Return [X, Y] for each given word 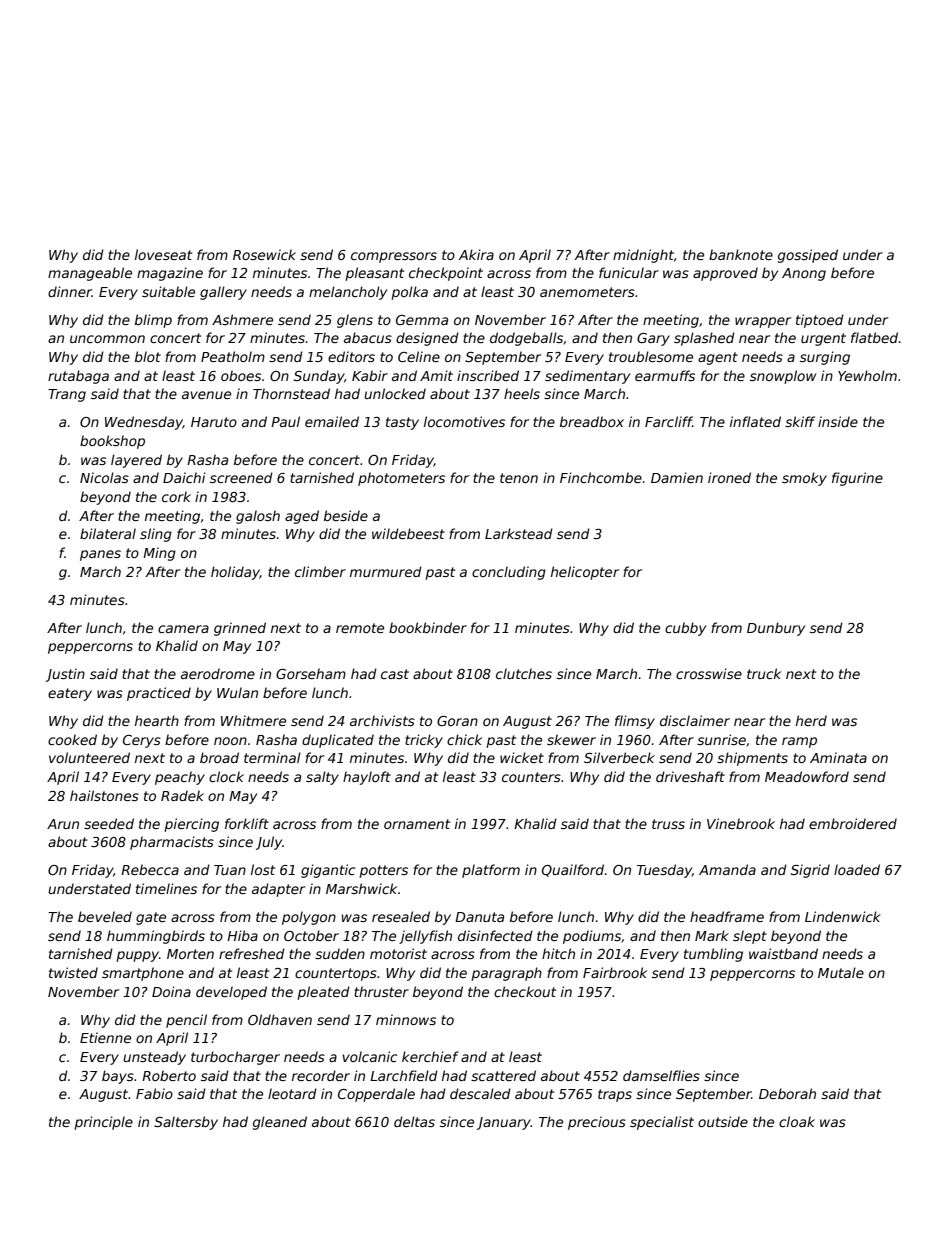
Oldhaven [280, 1019]
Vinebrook [741, 823]
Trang [67, 395]
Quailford [573, 870]
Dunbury [776, 629]
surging [825, 358]
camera [183, 629]
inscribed [488, 375]
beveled [105, 916]
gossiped [808, 256]
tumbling [713, 955]
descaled [480, 1093]
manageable [90, 274]
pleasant [374, 274]
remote [360, 628]
